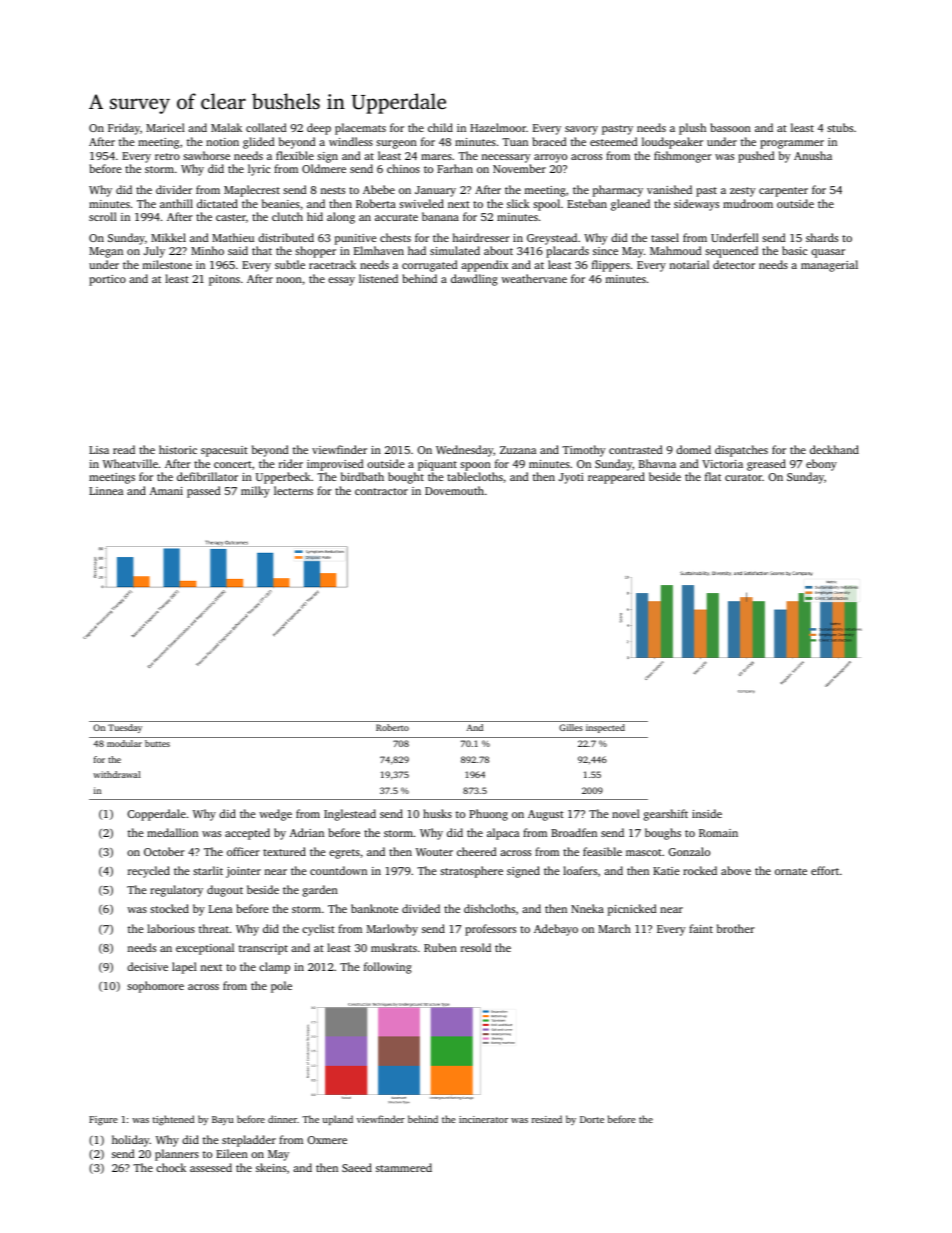  Describe the element at coordinates (471, 872) in the screenshot. I see `stratosphere` at that location.
